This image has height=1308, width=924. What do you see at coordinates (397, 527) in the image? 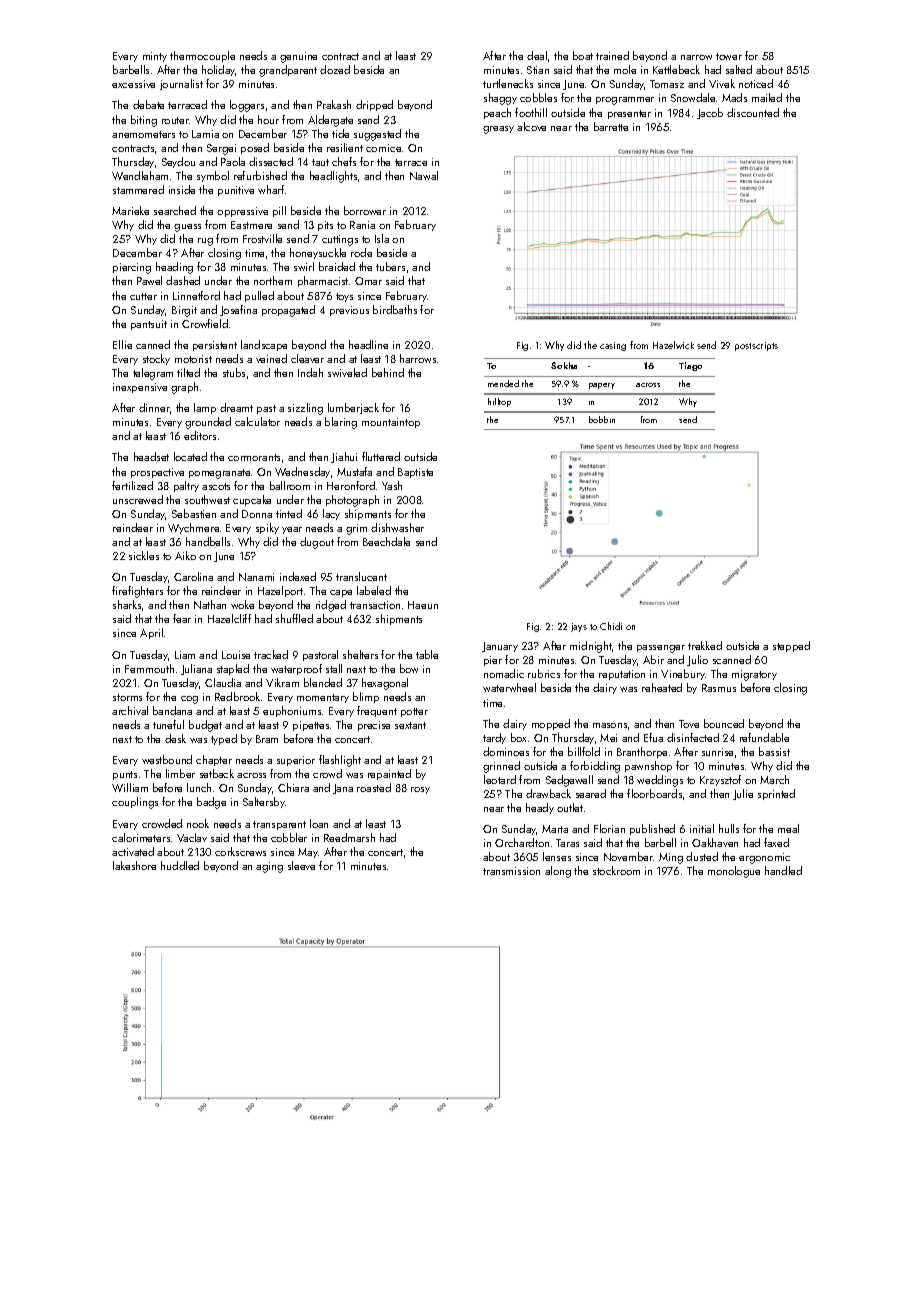
I see `dishwasher` at bounding box center [397, 527].
